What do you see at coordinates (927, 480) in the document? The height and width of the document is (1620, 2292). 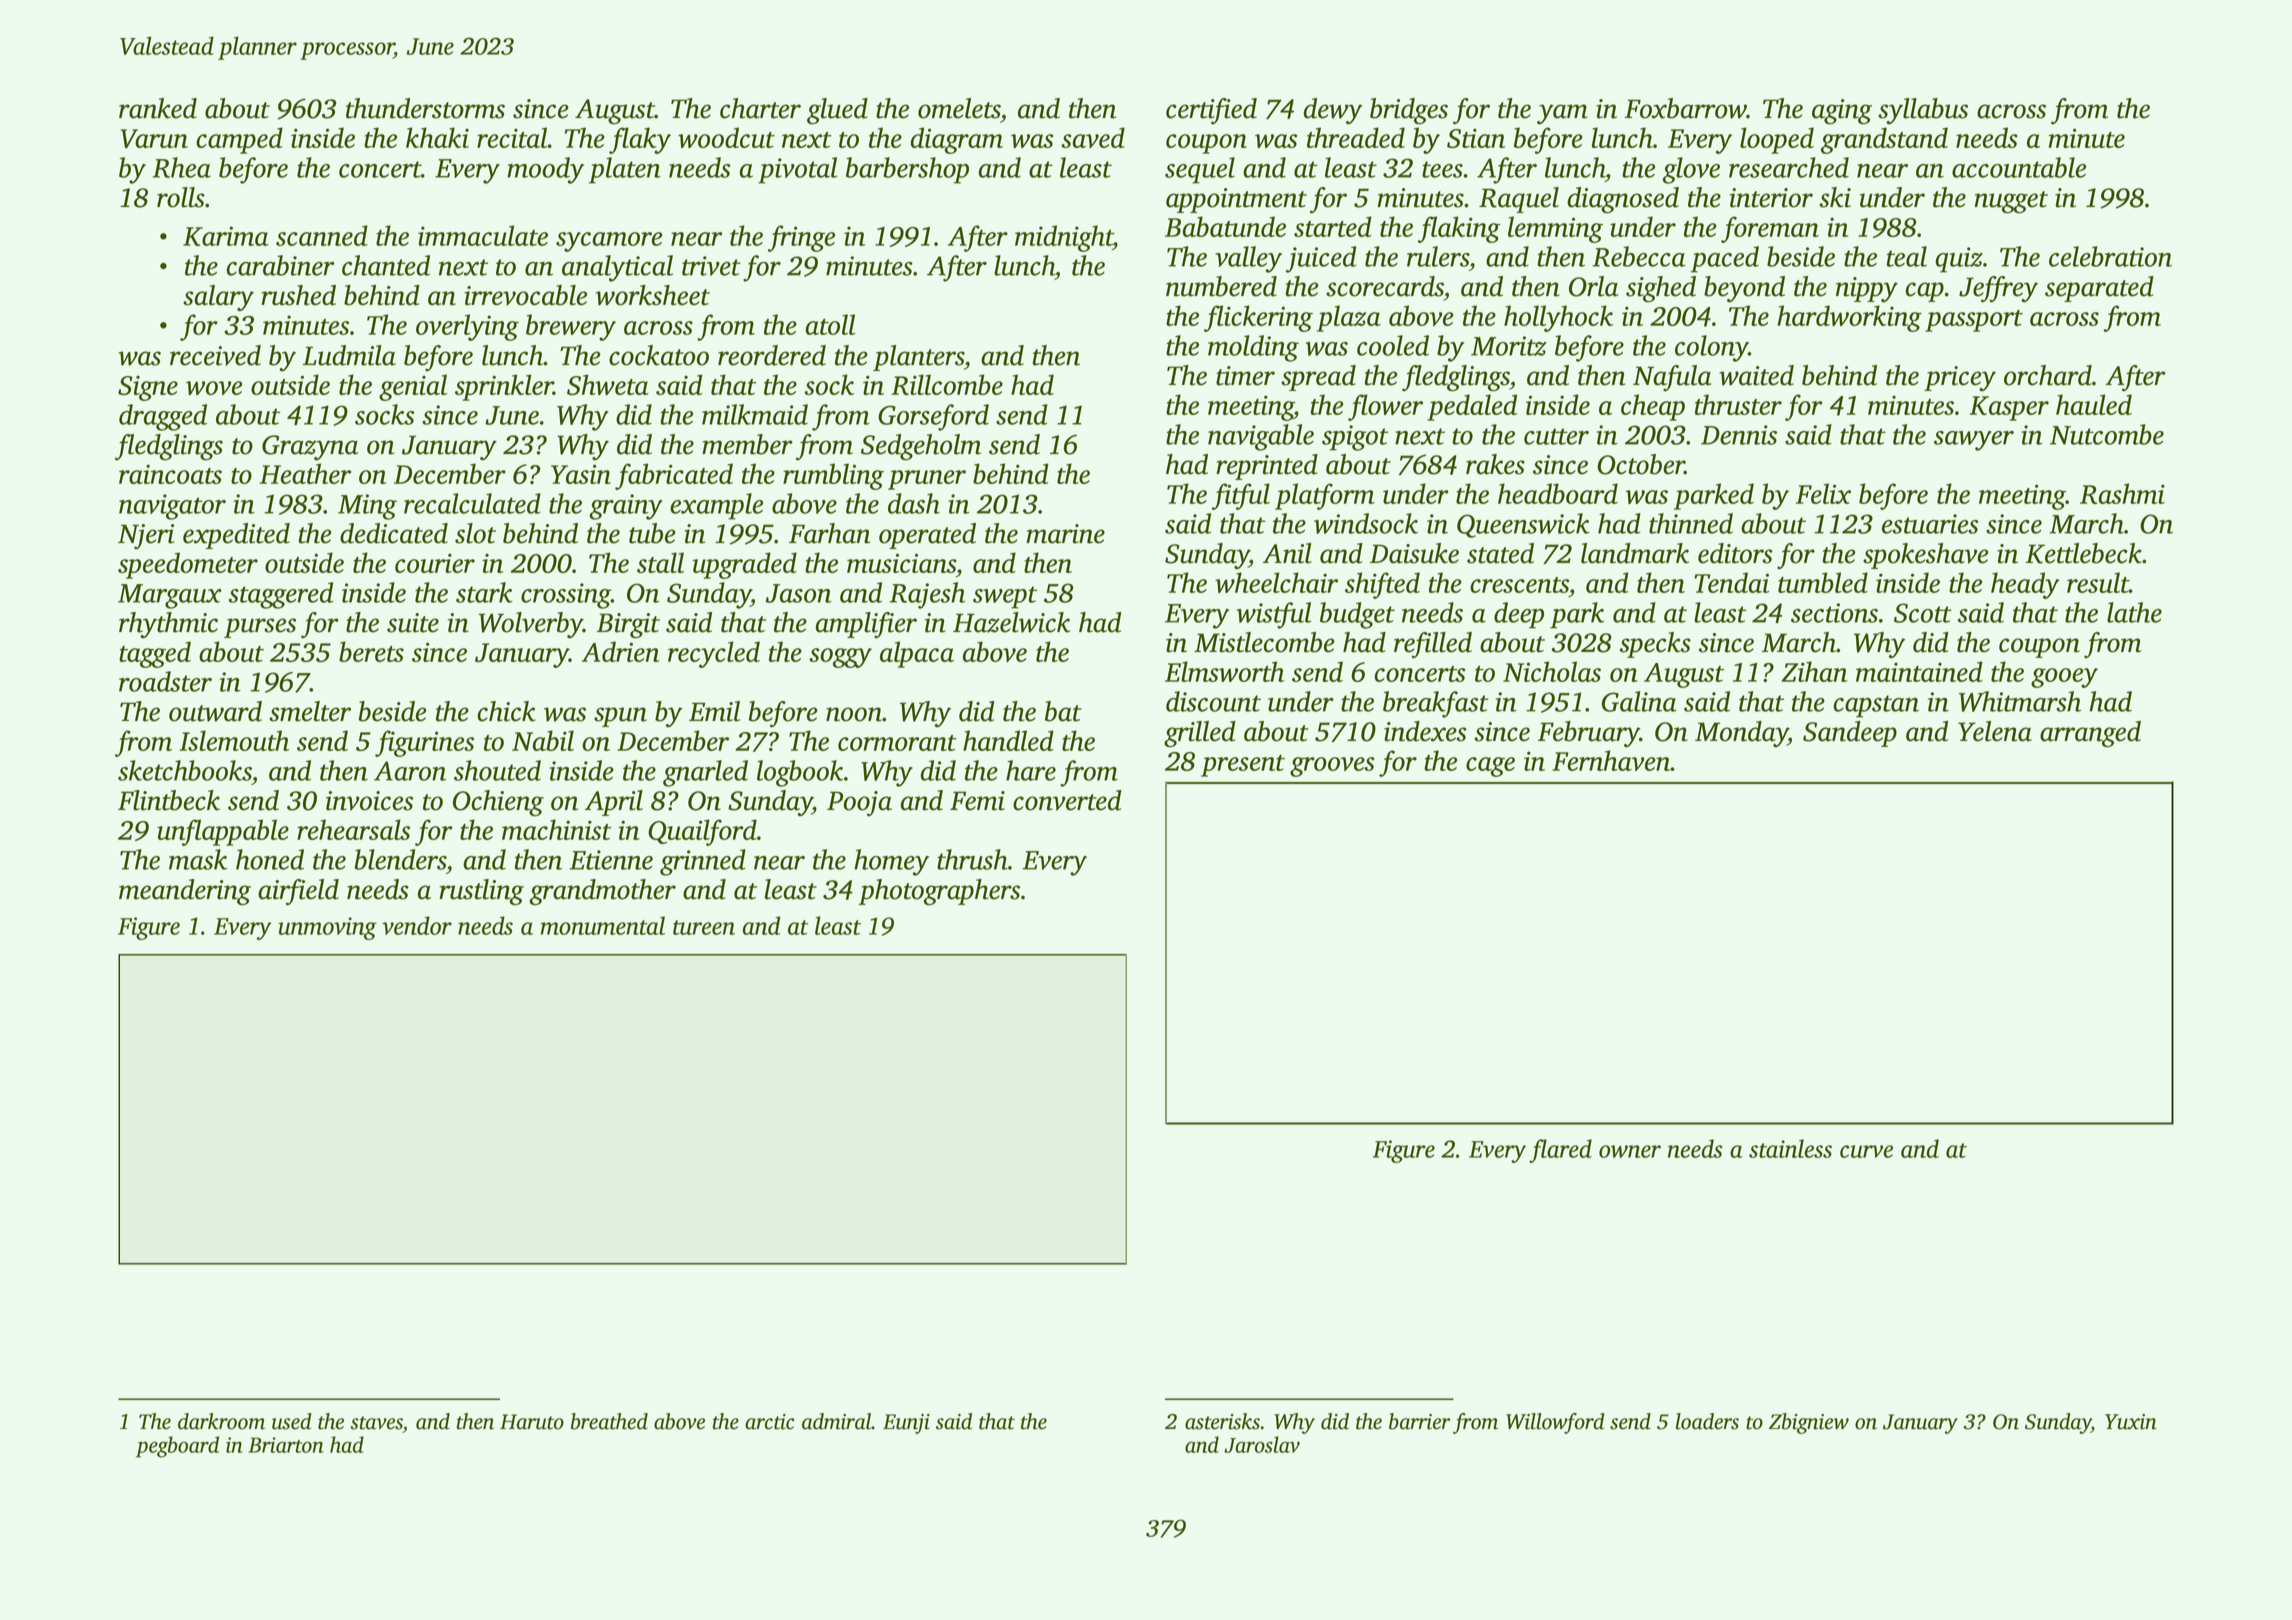 I see `pruner` at bounding box center [927, 480].
